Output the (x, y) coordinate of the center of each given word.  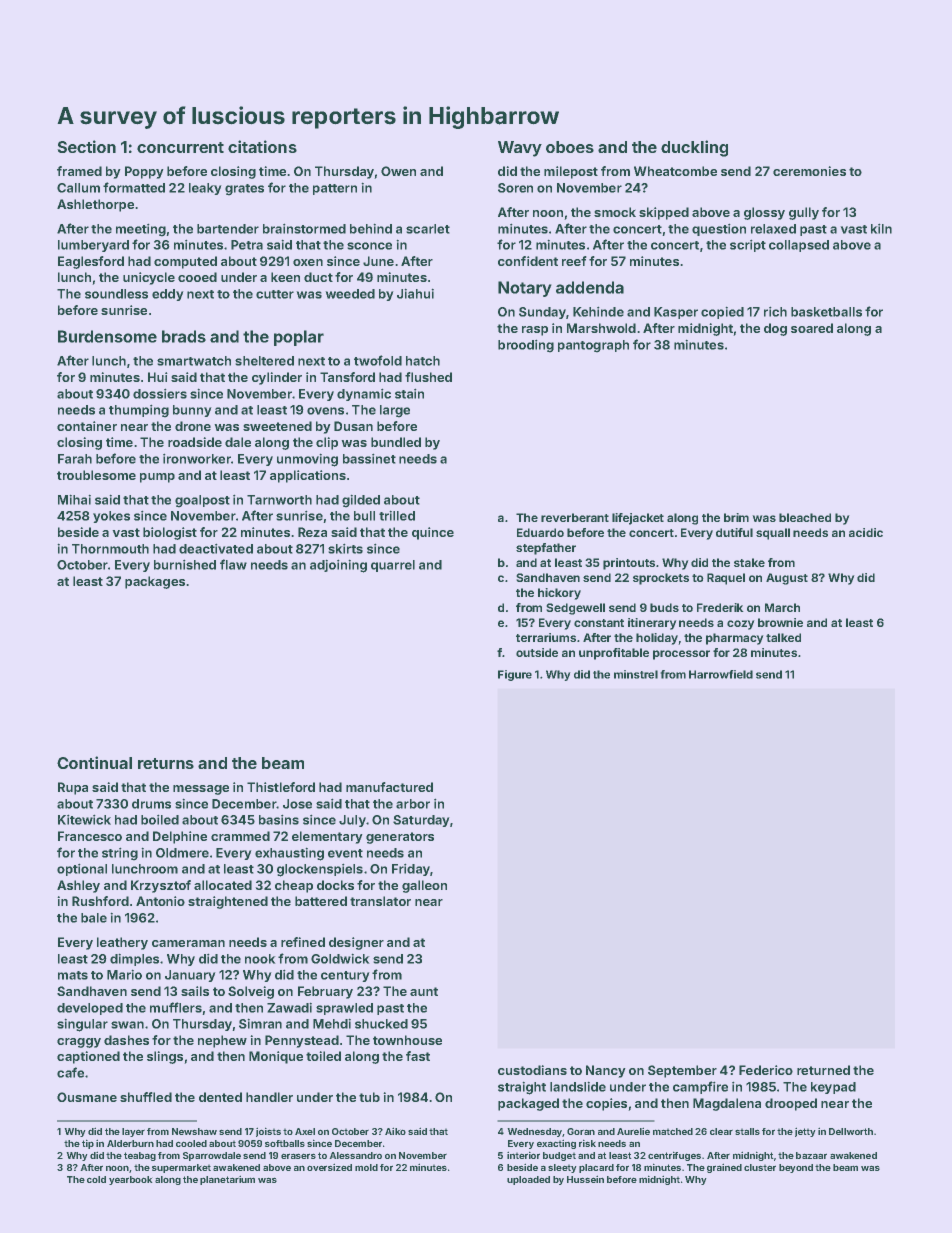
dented (220, 1097)
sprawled (344, 1009)
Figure (515, 675)
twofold (378, 360)
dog (775, 329)
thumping (139, 411)
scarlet (428, 229)
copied (722, 312)
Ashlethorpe (95, 205)
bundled (396, 442)
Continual (94, 762)
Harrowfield (721, 674)
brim (736, 517)
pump (157, 478)
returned (823, 1070)
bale (94, 918)
